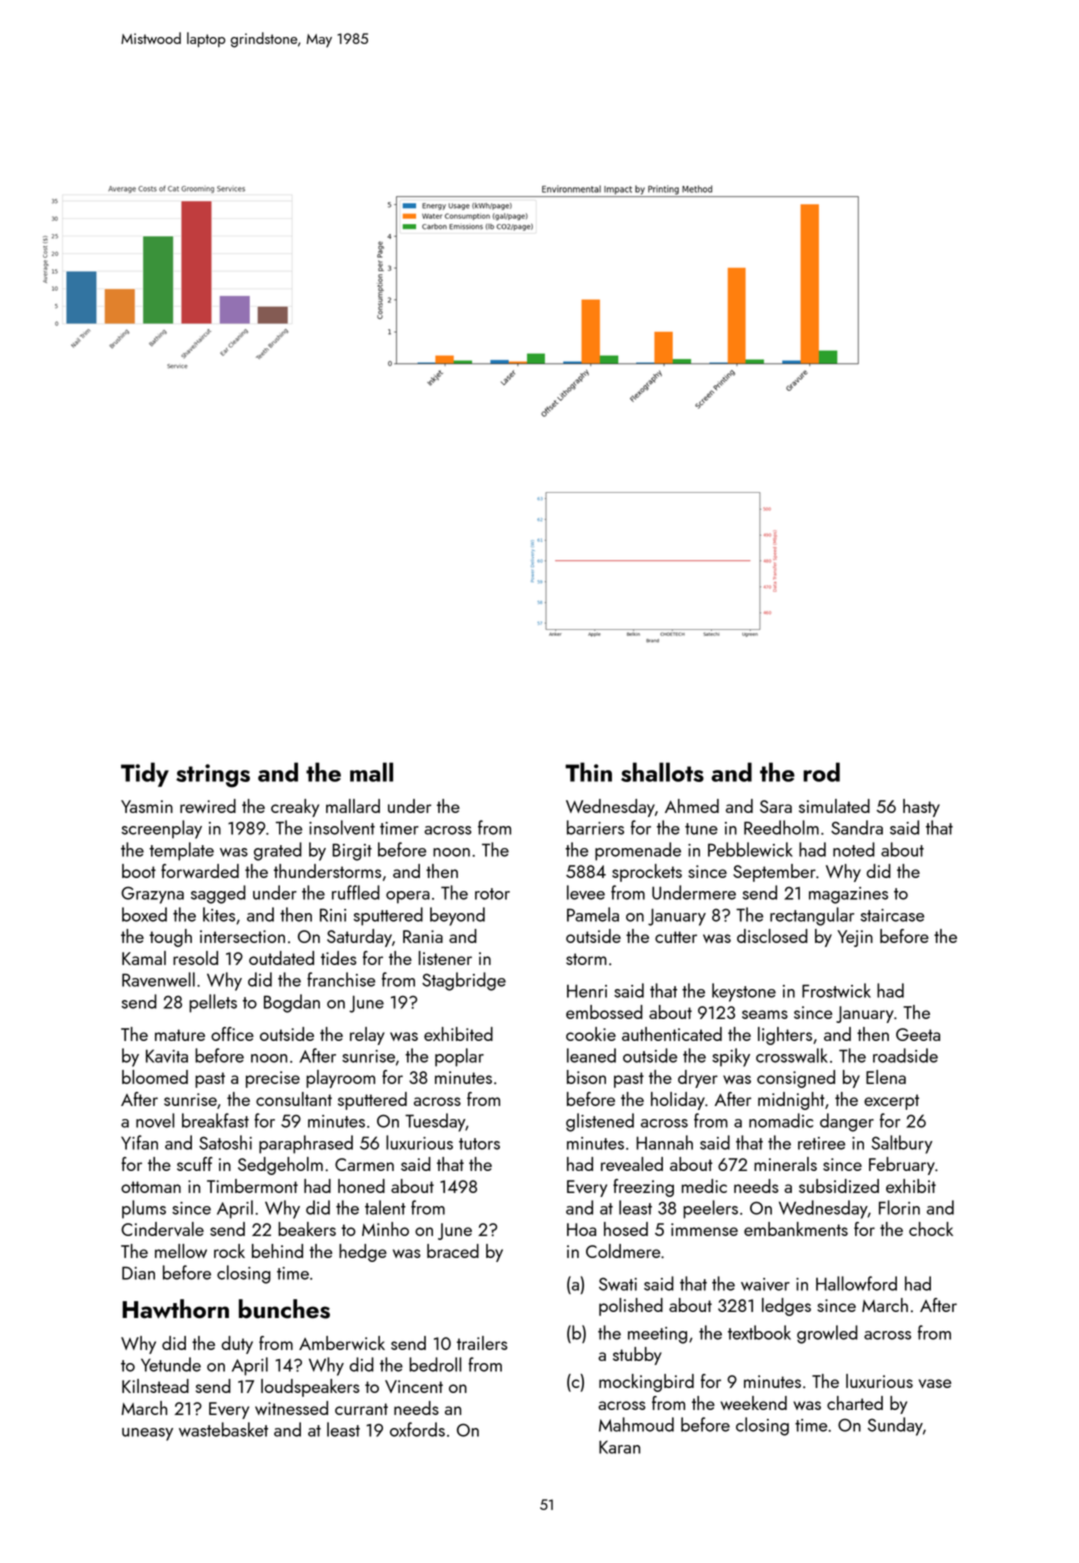  Describe the element at coordinates (638, 851) in the document. I see `promenade` at that location.
